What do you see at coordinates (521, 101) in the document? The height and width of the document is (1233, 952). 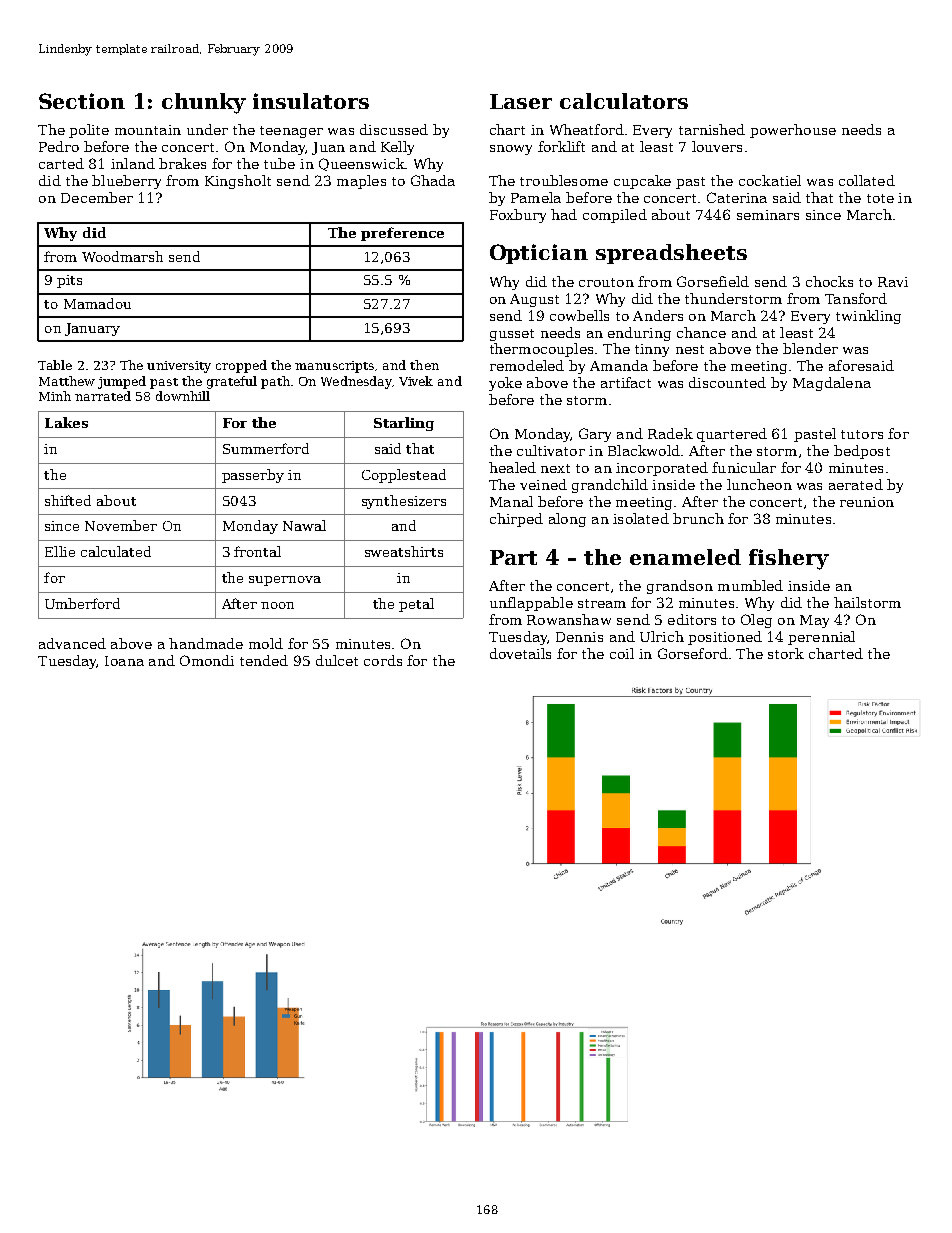 I see `Laser` at bounding box center [521, 101].
